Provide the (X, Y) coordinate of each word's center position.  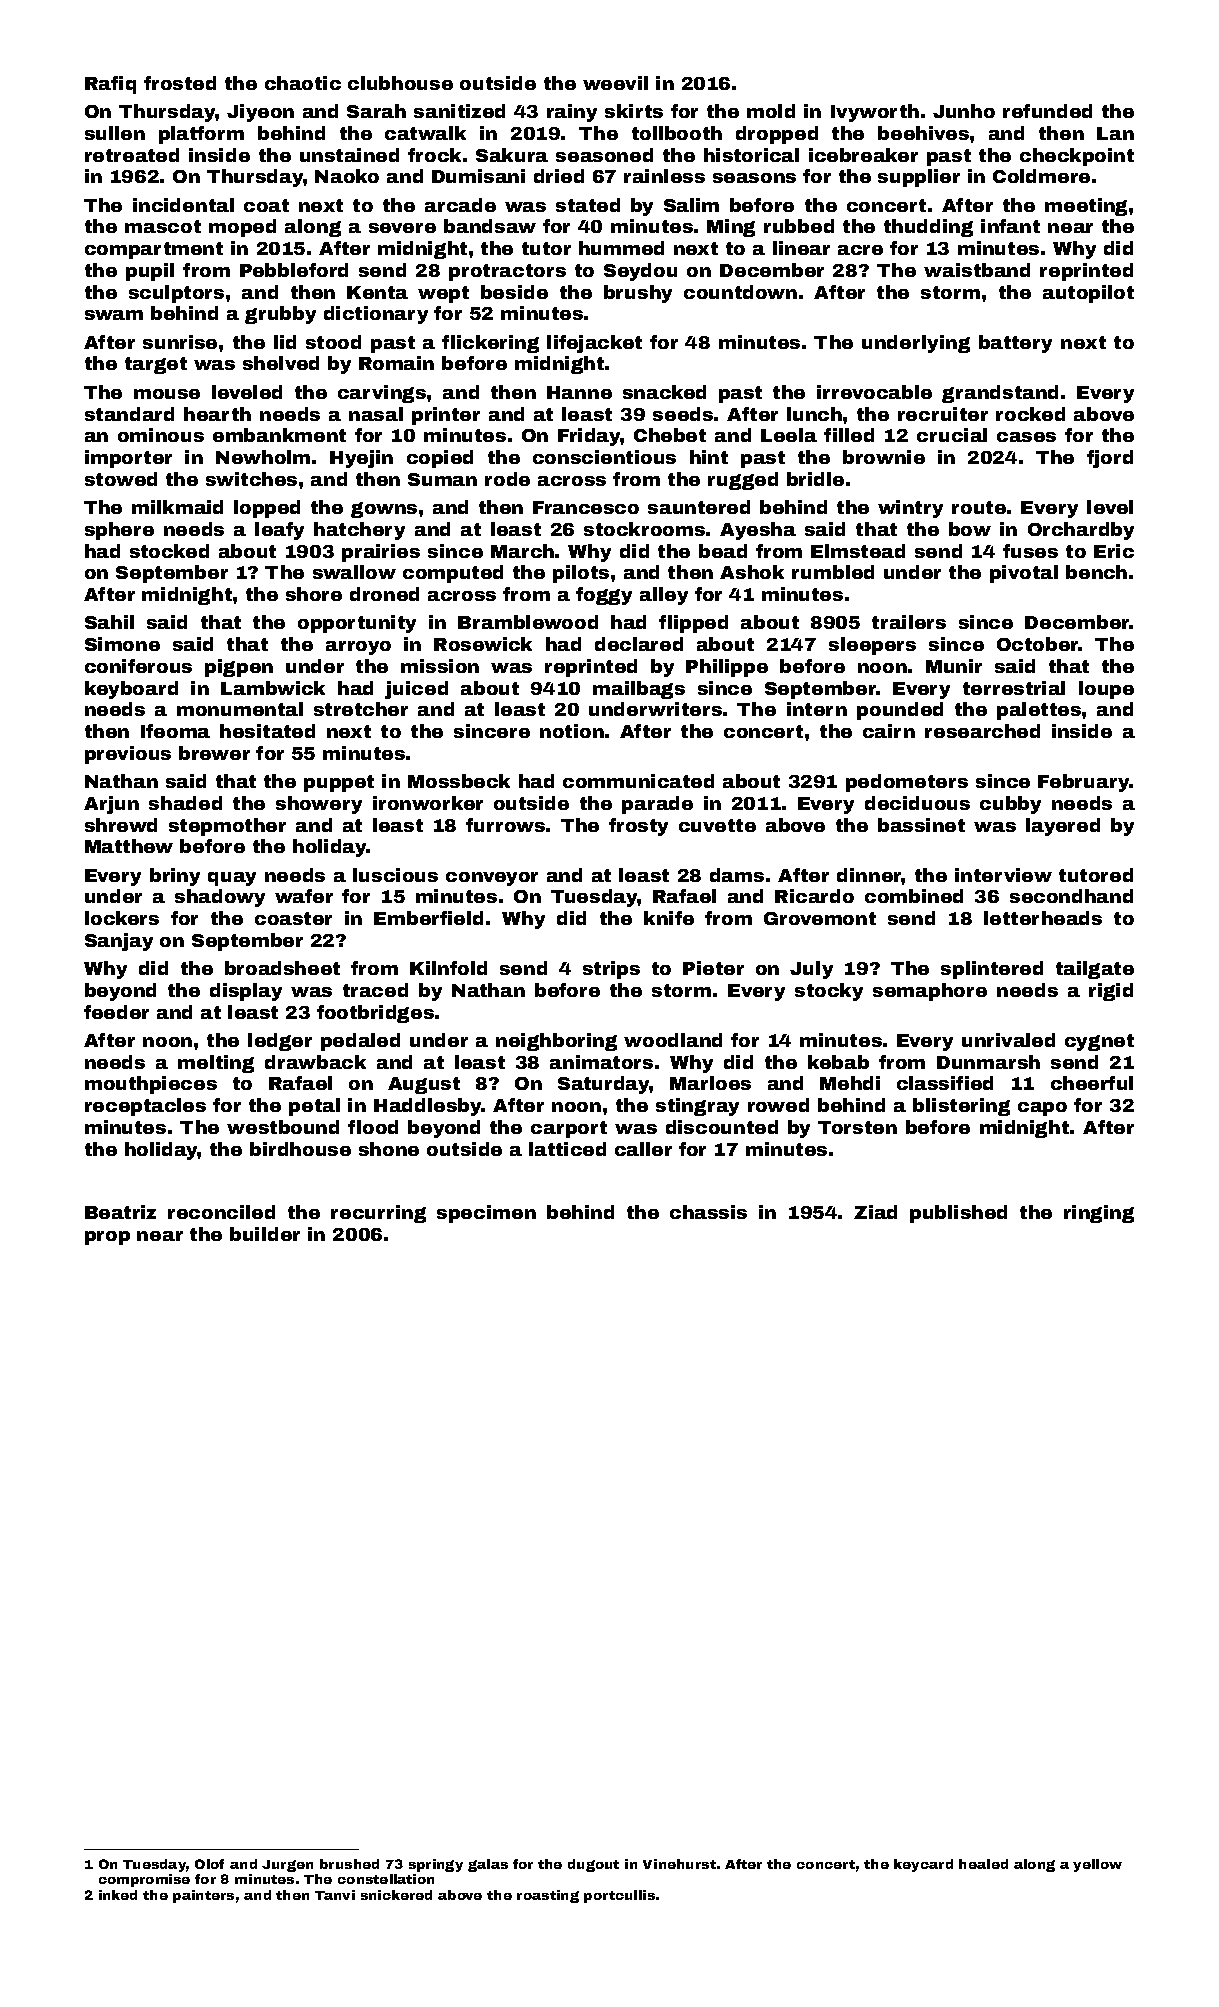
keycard (923, 1865)
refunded (1047, 111)
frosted (180, 83)
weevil (615, 83)
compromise (144, 1880)
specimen (486, 1214)
